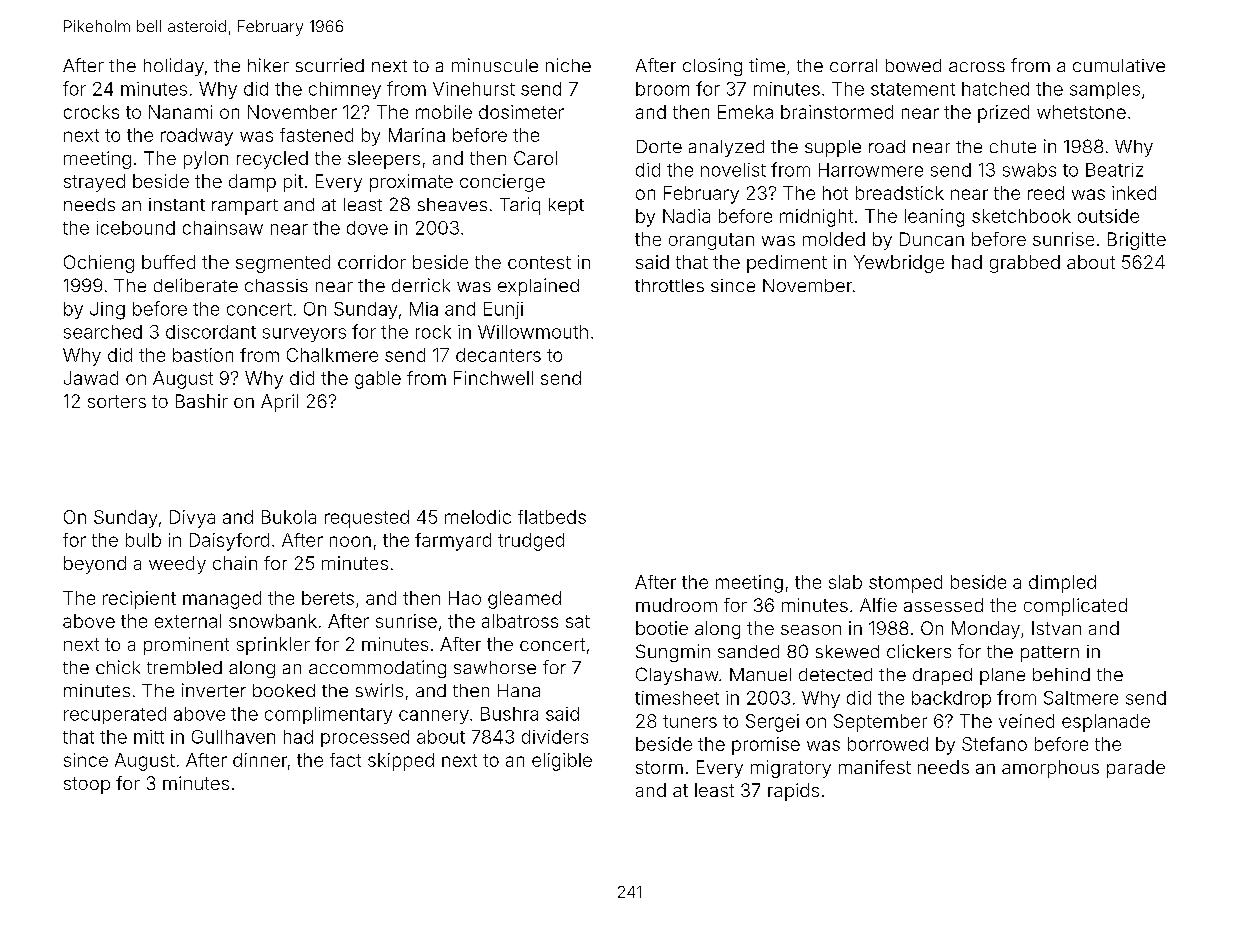 Image resolution: width=1233 pixels, height=952 pixels. I want to click on Eunji, so click(503, 310).
